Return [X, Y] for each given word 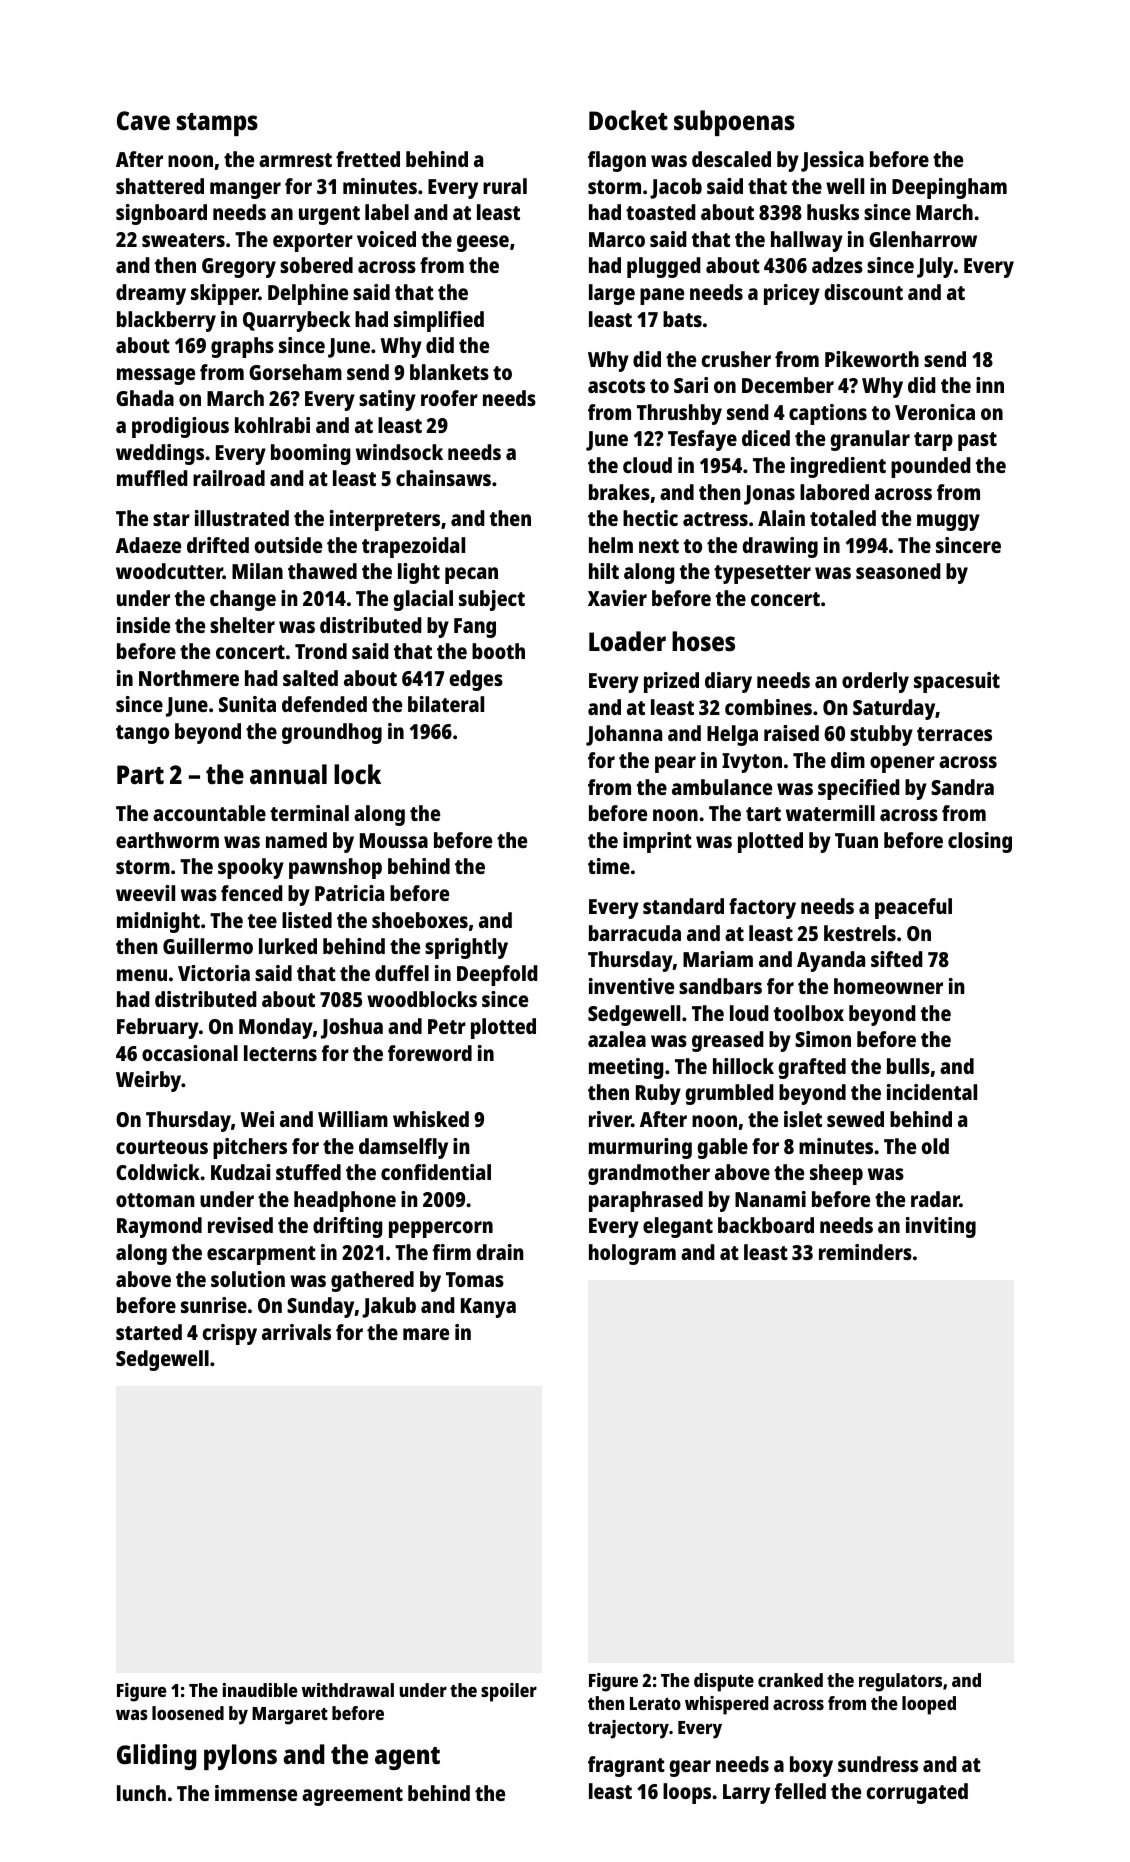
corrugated [917, 1793]
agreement [352, 1796]
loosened [188, 1713]
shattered [160, 186]
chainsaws [443, 478]
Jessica [832, 161]
